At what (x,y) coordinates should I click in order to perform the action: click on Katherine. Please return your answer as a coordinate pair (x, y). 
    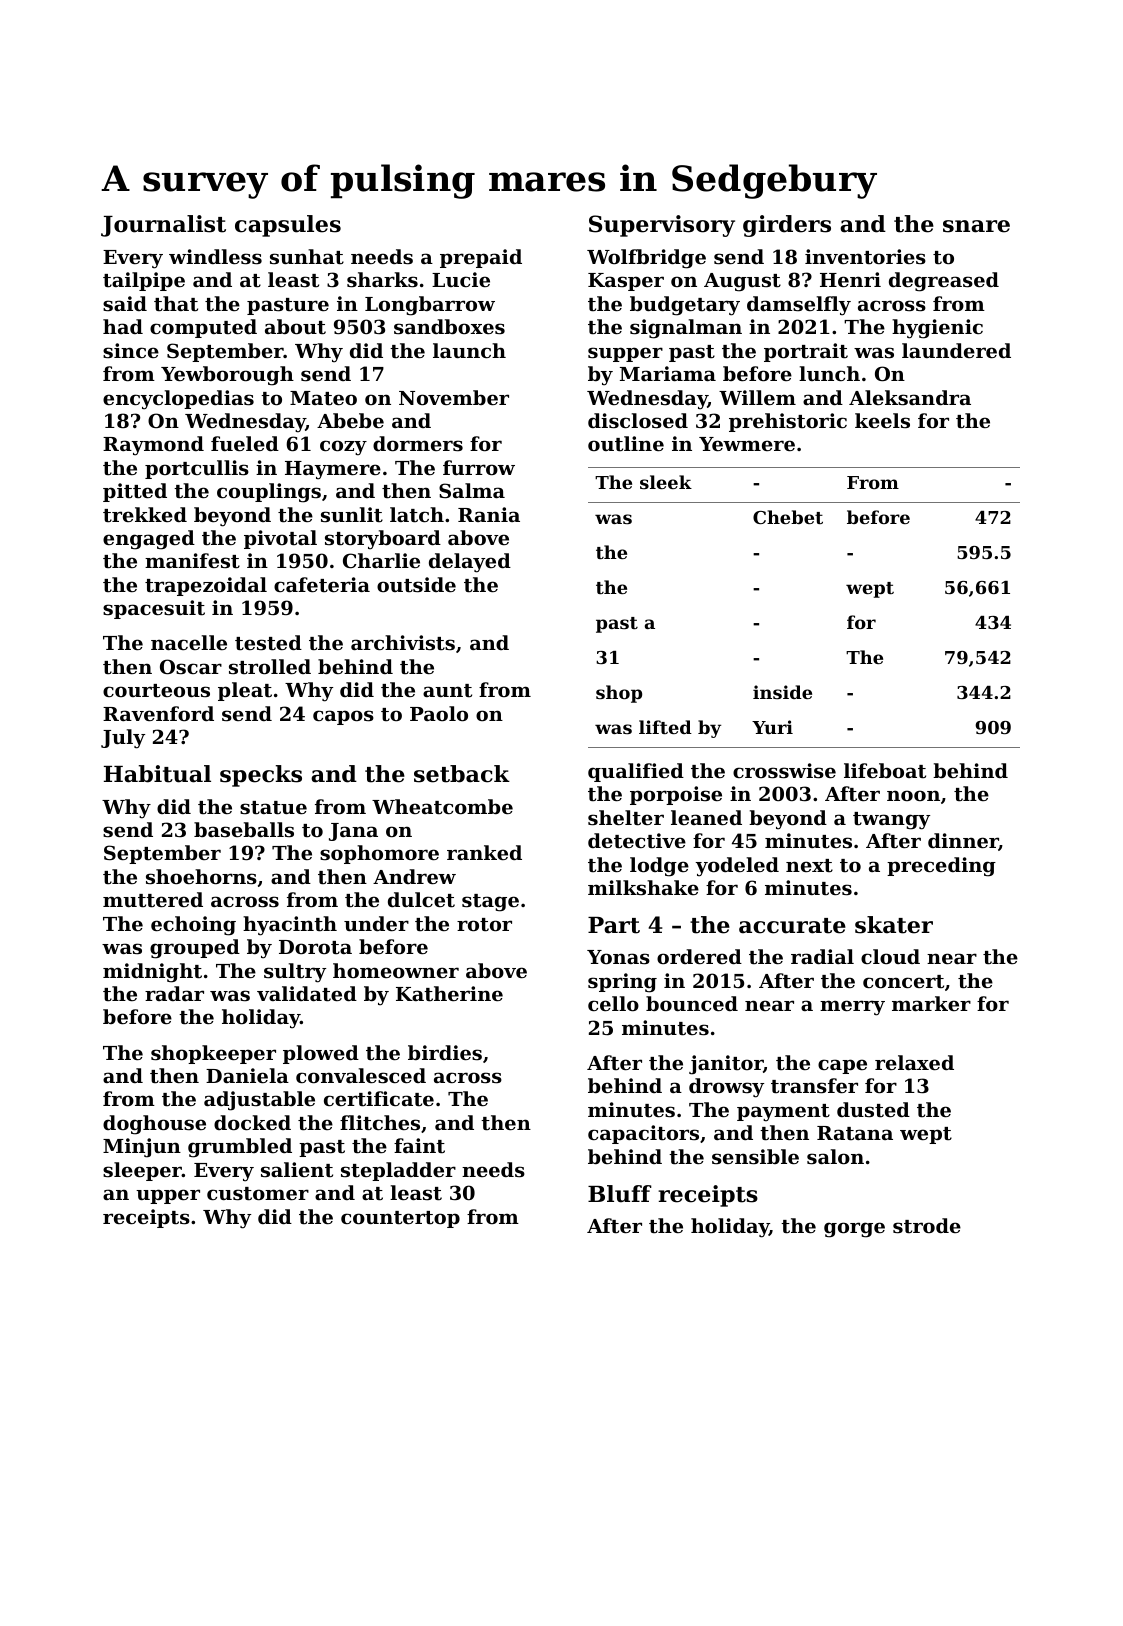
    Looking at the image, I should click on (449, 994).
